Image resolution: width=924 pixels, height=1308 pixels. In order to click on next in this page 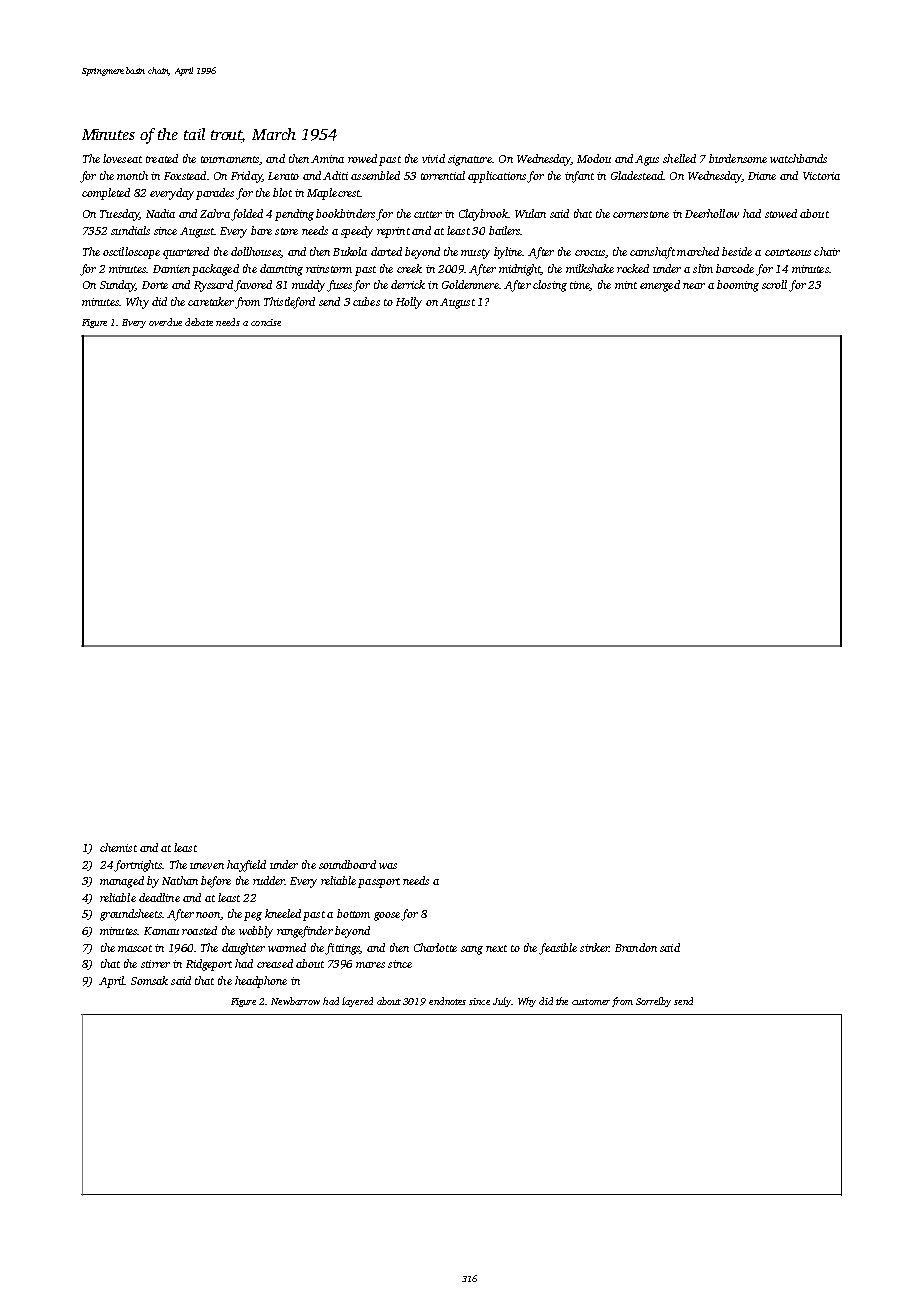, I will do `click(496, 948)`.
